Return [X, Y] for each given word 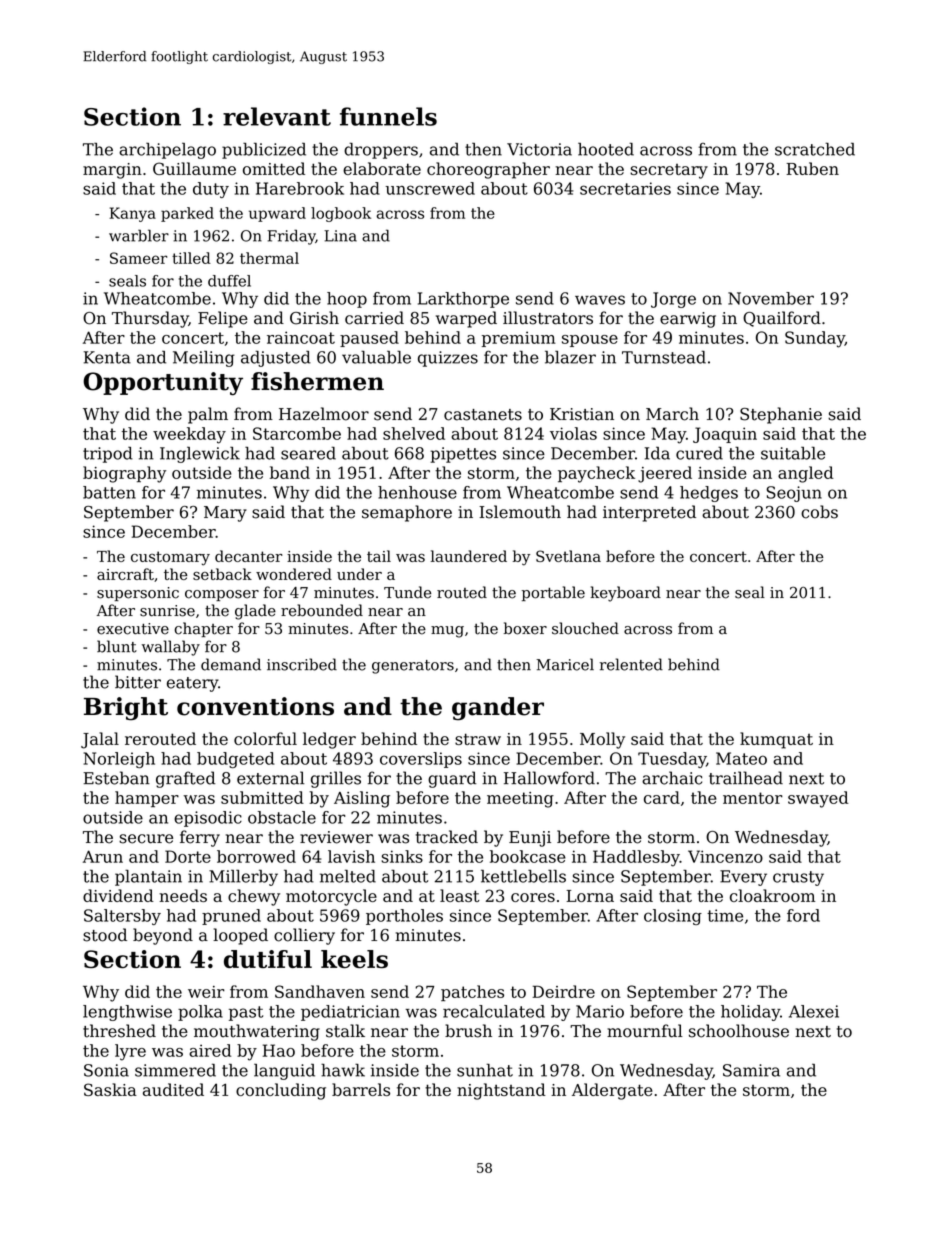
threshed [119, 1031]
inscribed [302, 664]
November [771, 298]
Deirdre [563, 991]
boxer [525, 628]
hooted [606, 149]
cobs [819, 512]
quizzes [448, 359]
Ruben [812, 168]
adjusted [276, 358]
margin [112, 171]
